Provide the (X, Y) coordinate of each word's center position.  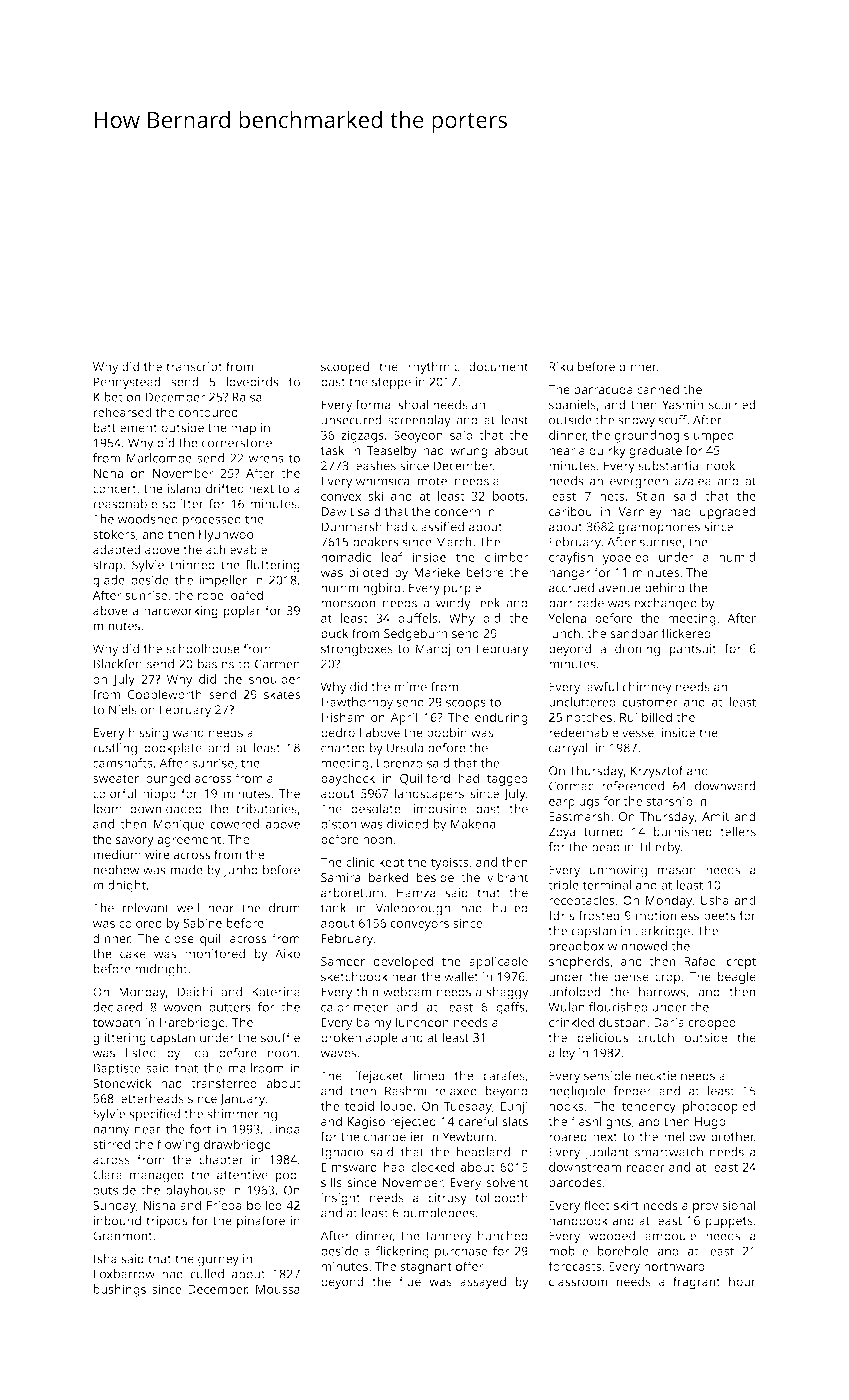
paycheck (348, 779)
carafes (504, 1075)
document (498, 366)
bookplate (173, 749)
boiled (264, 1205)
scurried (732, 404)
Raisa (247, 397)
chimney (647, 688)
